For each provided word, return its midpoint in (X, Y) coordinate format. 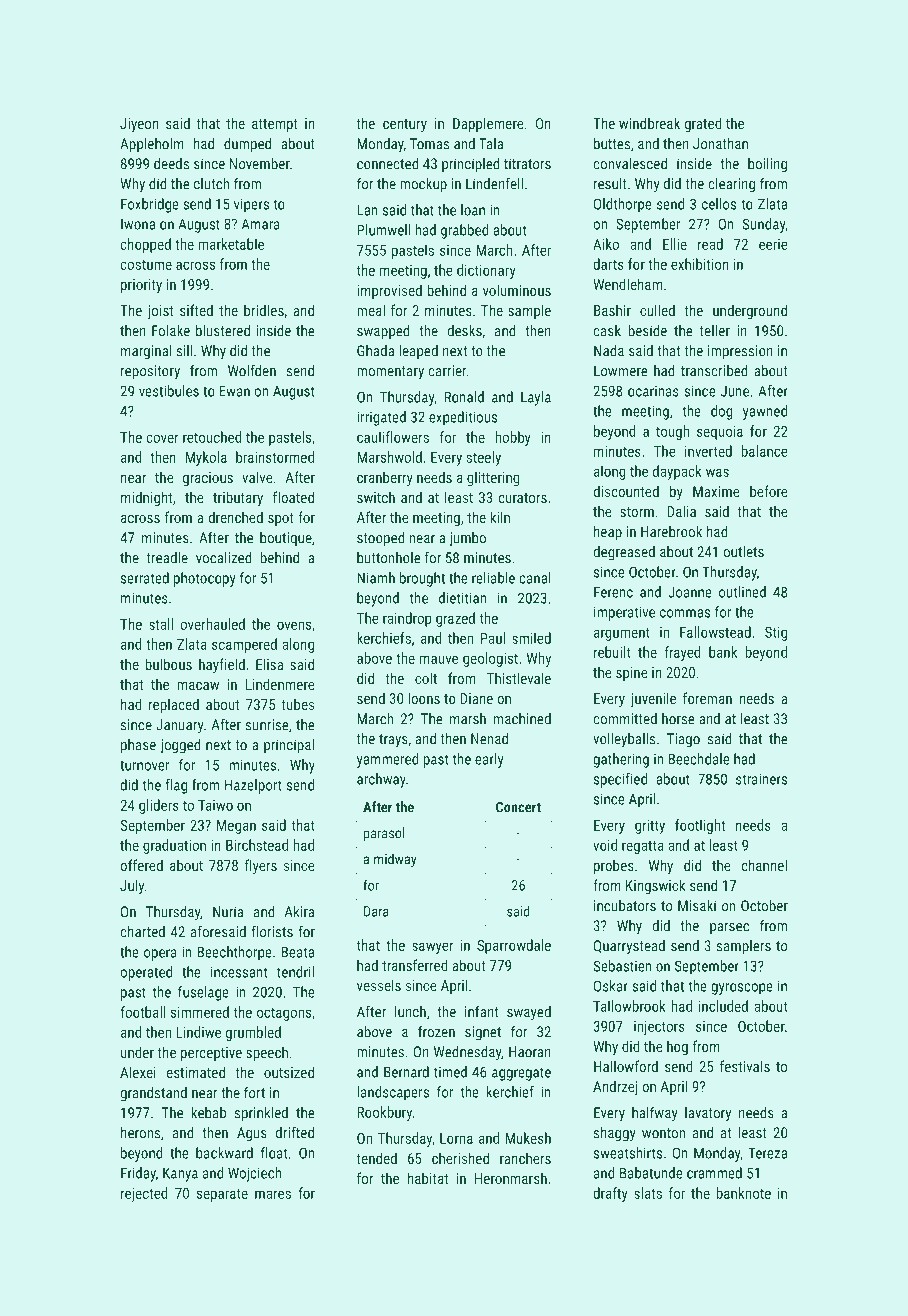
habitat (427, 1178)
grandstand (153, 1094)
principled (471, 165)
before (769, 491)
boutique (286, 539)
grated (703, 124)
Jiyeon (139, 125)
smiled (531, 638)
